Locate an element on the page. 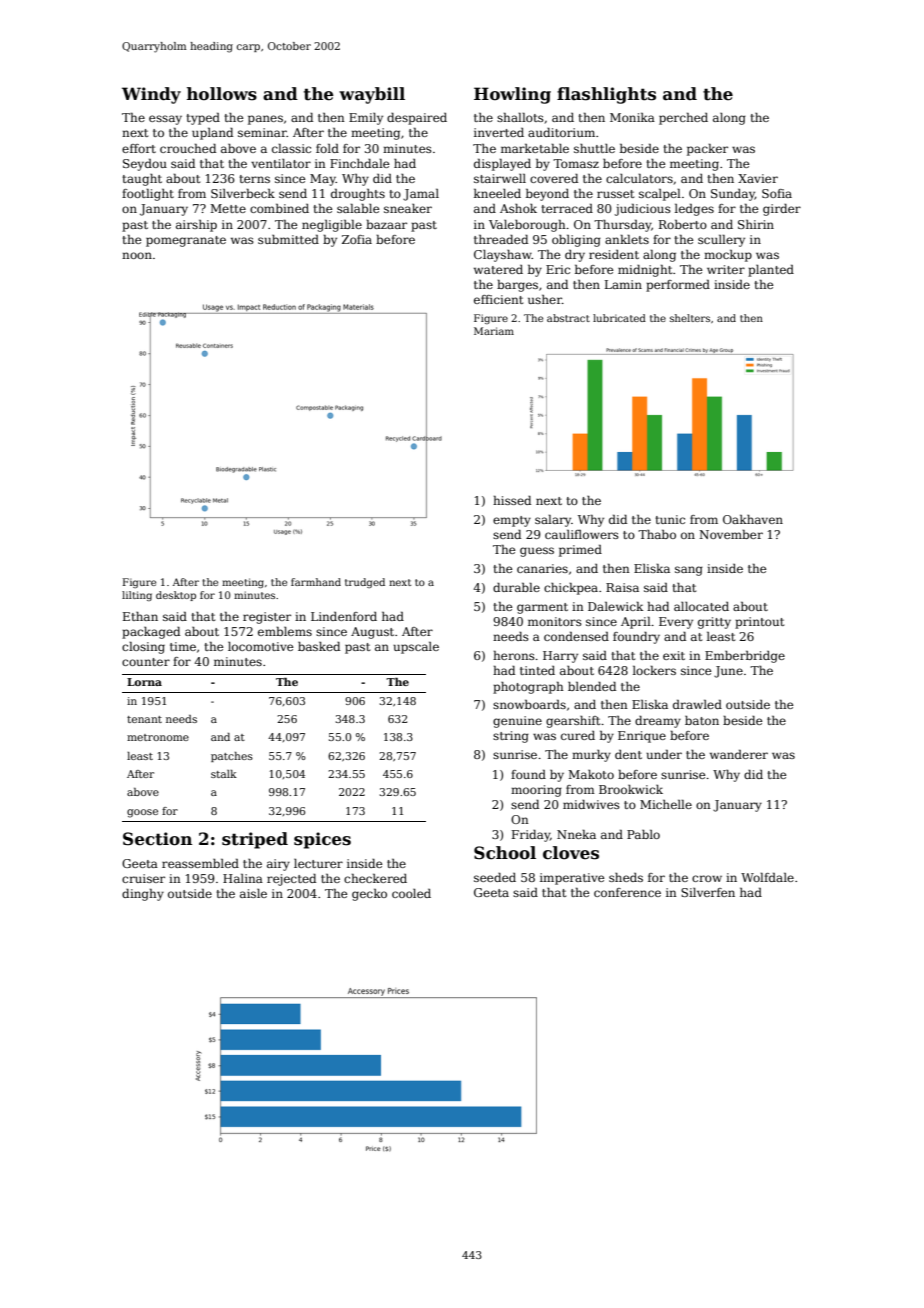 Image resolution: width=924 pixels, height=1308 pixels. desktop is located at coordinates (176, 596).
